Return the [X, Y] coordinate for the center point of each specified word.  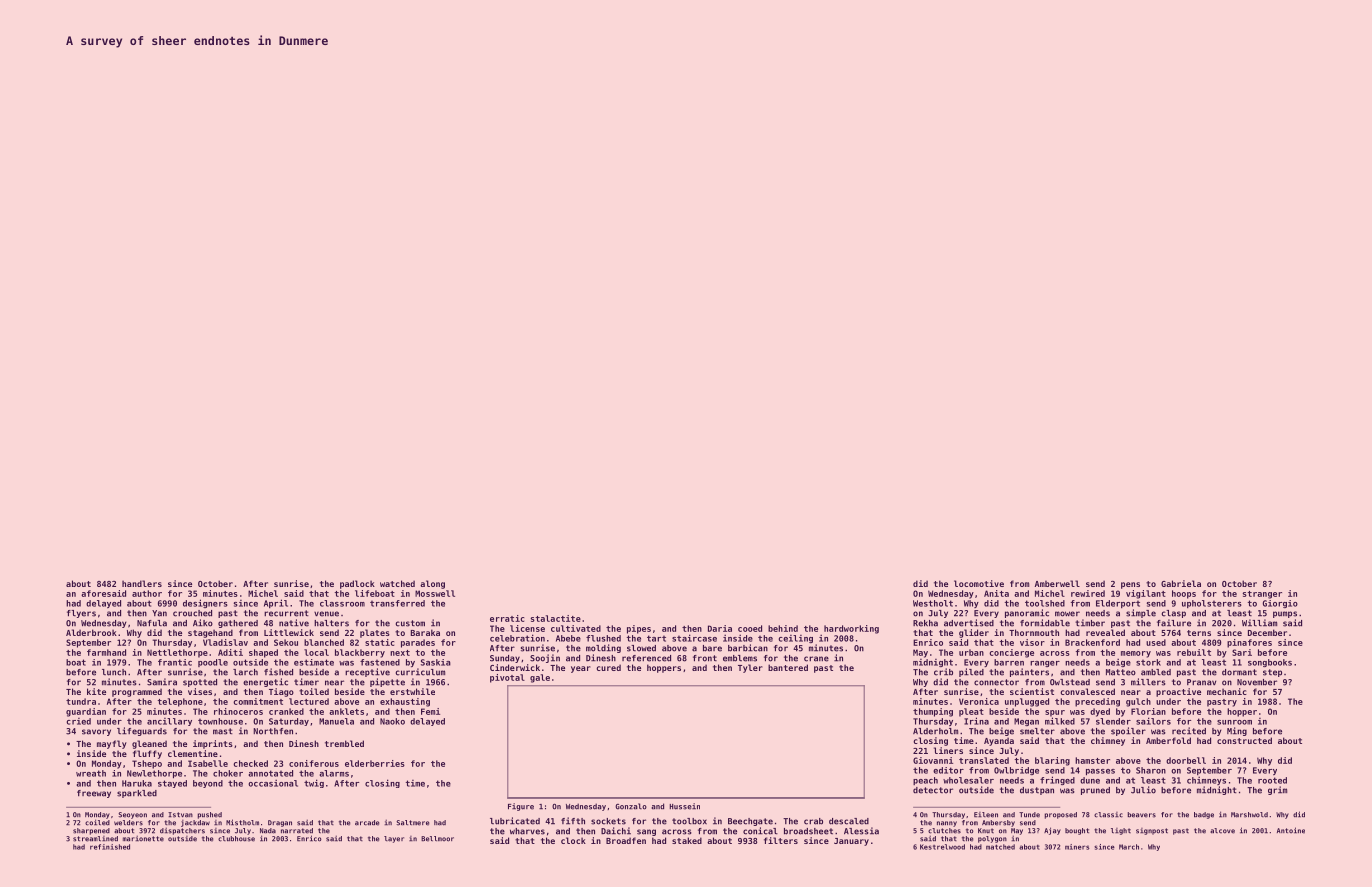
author [147, 593]
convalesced [1087, 691]
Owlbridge [1016, 771]
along [432, 584]
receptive [367, 672]
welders [128, 823]
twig [314, 783]
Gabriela [1181, 583]
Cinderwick [515, 667]
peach [925, 781]
